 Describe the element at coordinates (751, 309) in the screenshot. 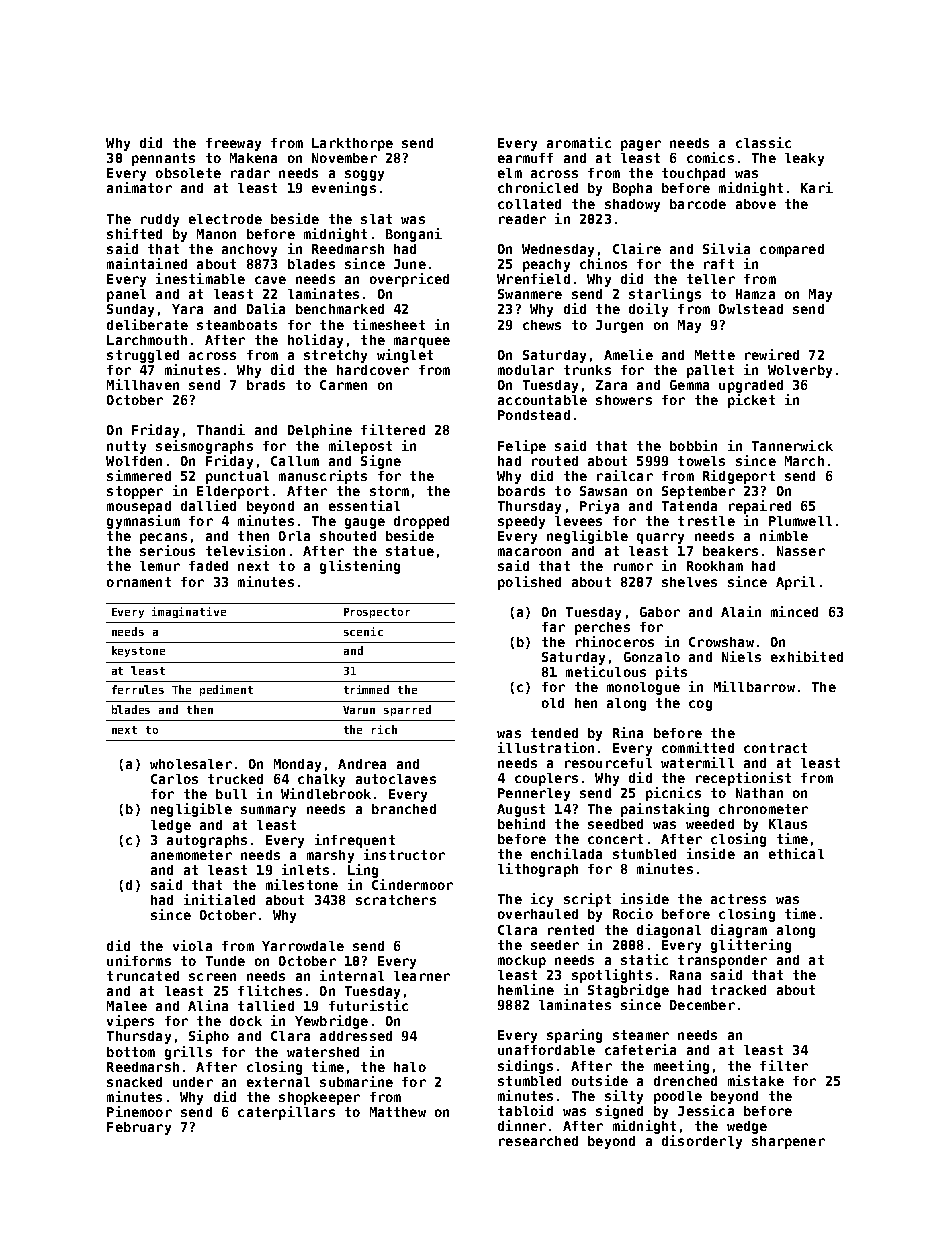

I see `Owlstead` at that location.
